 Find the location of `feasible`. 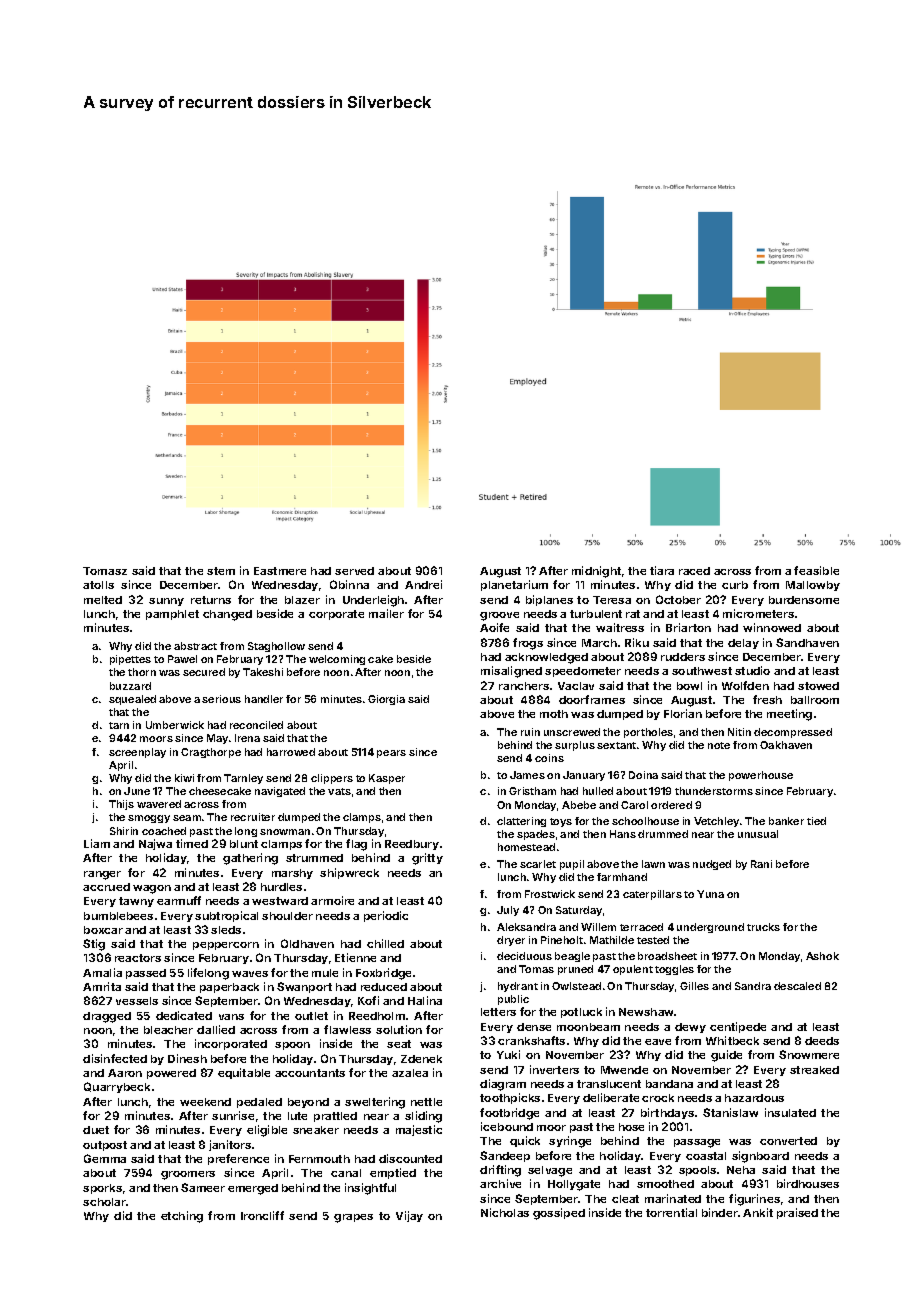

feasible is located at coordinates (816, 570).
